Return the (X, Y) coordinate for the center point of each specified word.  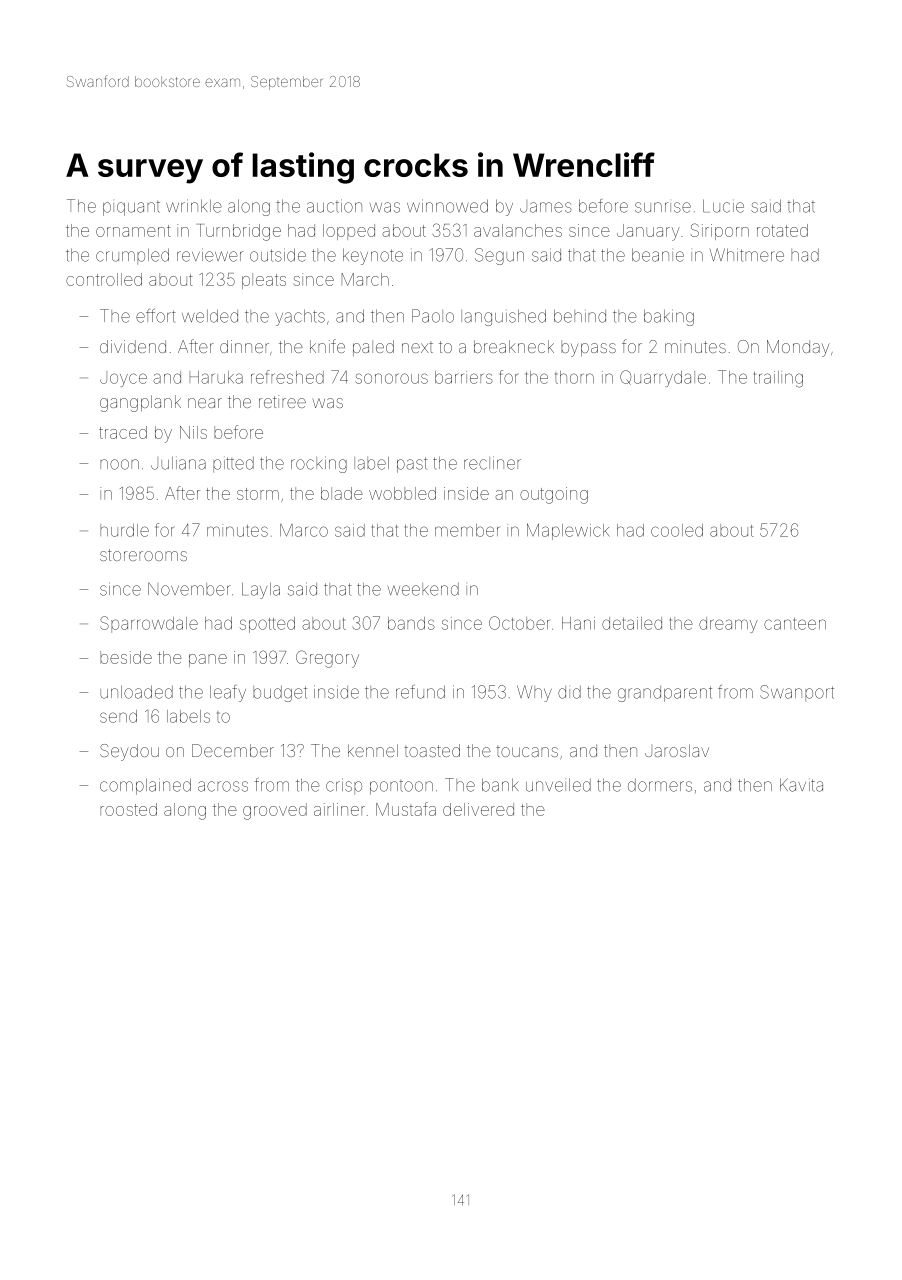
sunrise (663, 207)
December (233, 750)
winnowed (447, 206)
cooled (677, 530)
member (467, 530)
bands (411, 623)
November (189, 589)
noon (119, 464)
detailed (632, 623)
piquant (131, 208)
